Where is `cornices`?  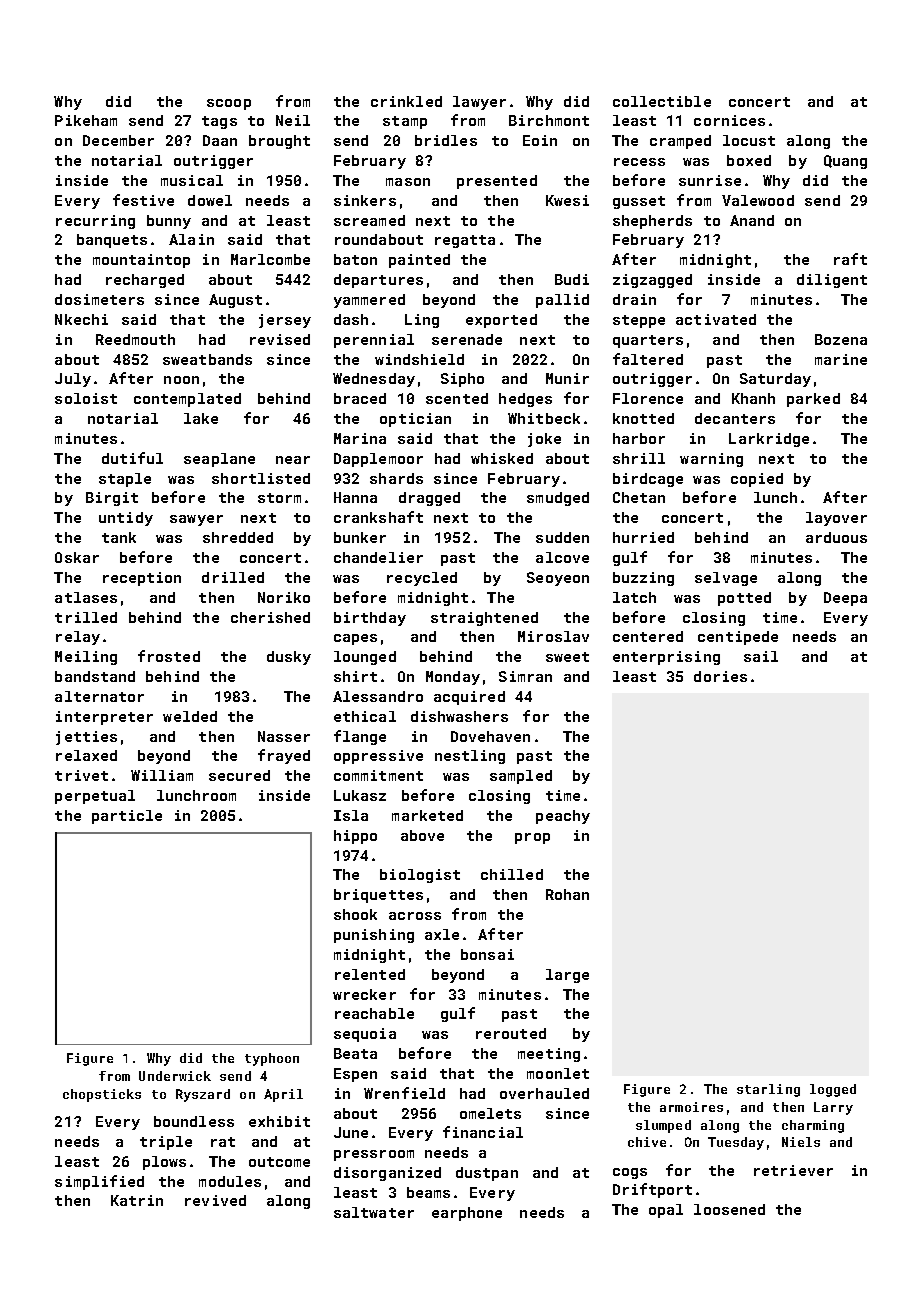 cornices is located at coordinates (729, 120).
